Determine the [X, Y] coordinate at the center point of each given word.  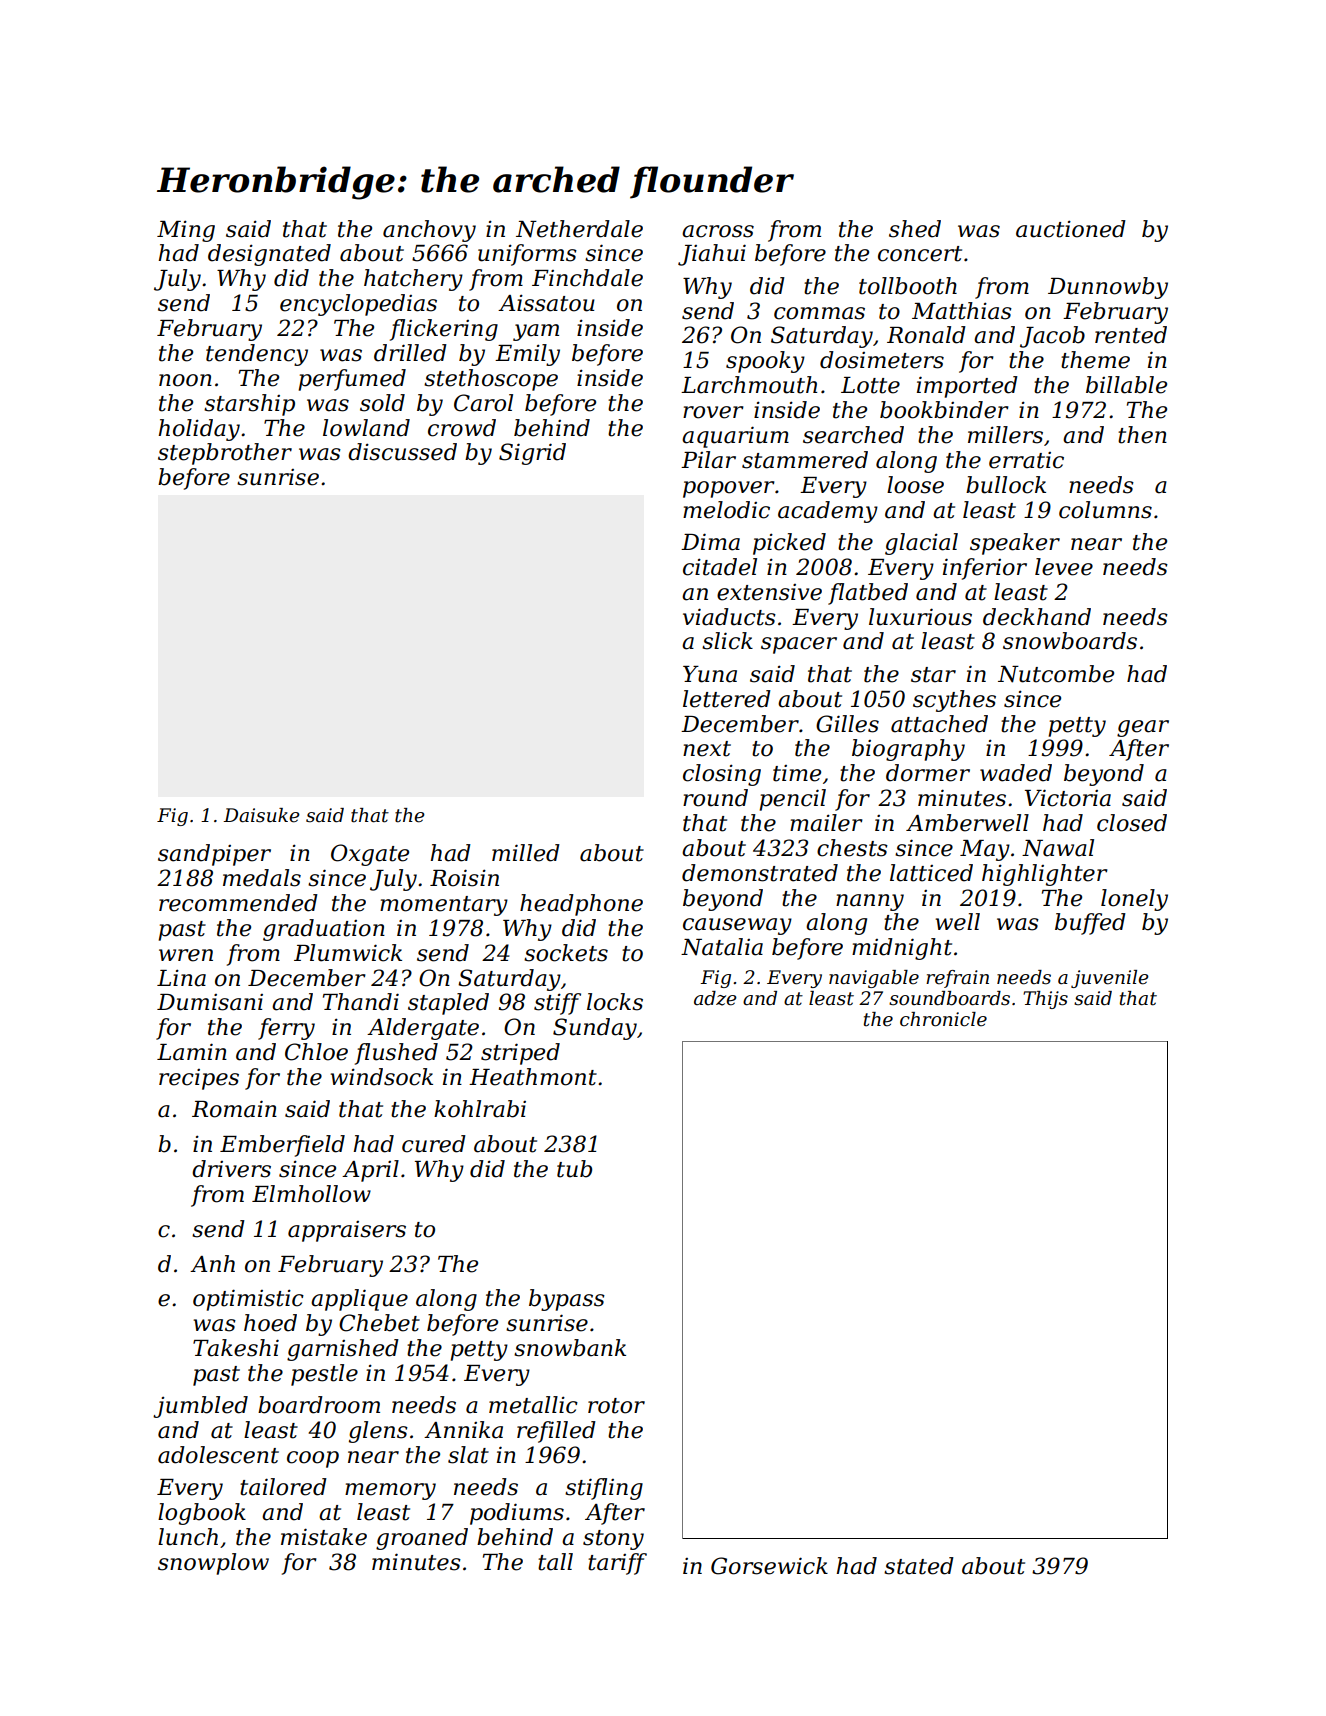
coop [313, 1459]
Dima [710, 542]
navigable [874, 979]
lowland [366, 428]
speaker [1015, 544]
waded [1016, 773]
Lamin [192, 1052]
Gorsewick [769, 1566]
